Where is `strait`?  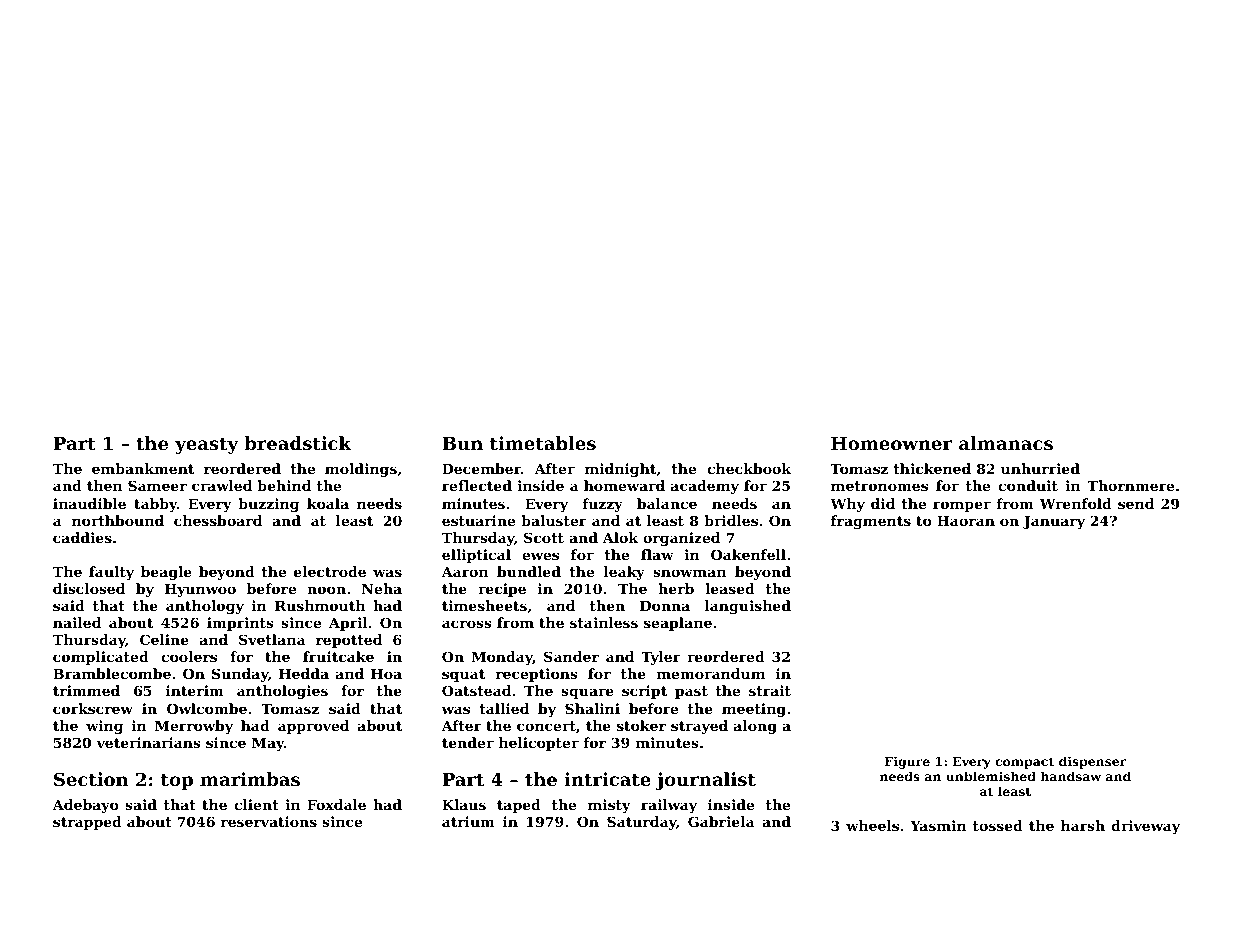 strait is located at coordinates (770, 690).
